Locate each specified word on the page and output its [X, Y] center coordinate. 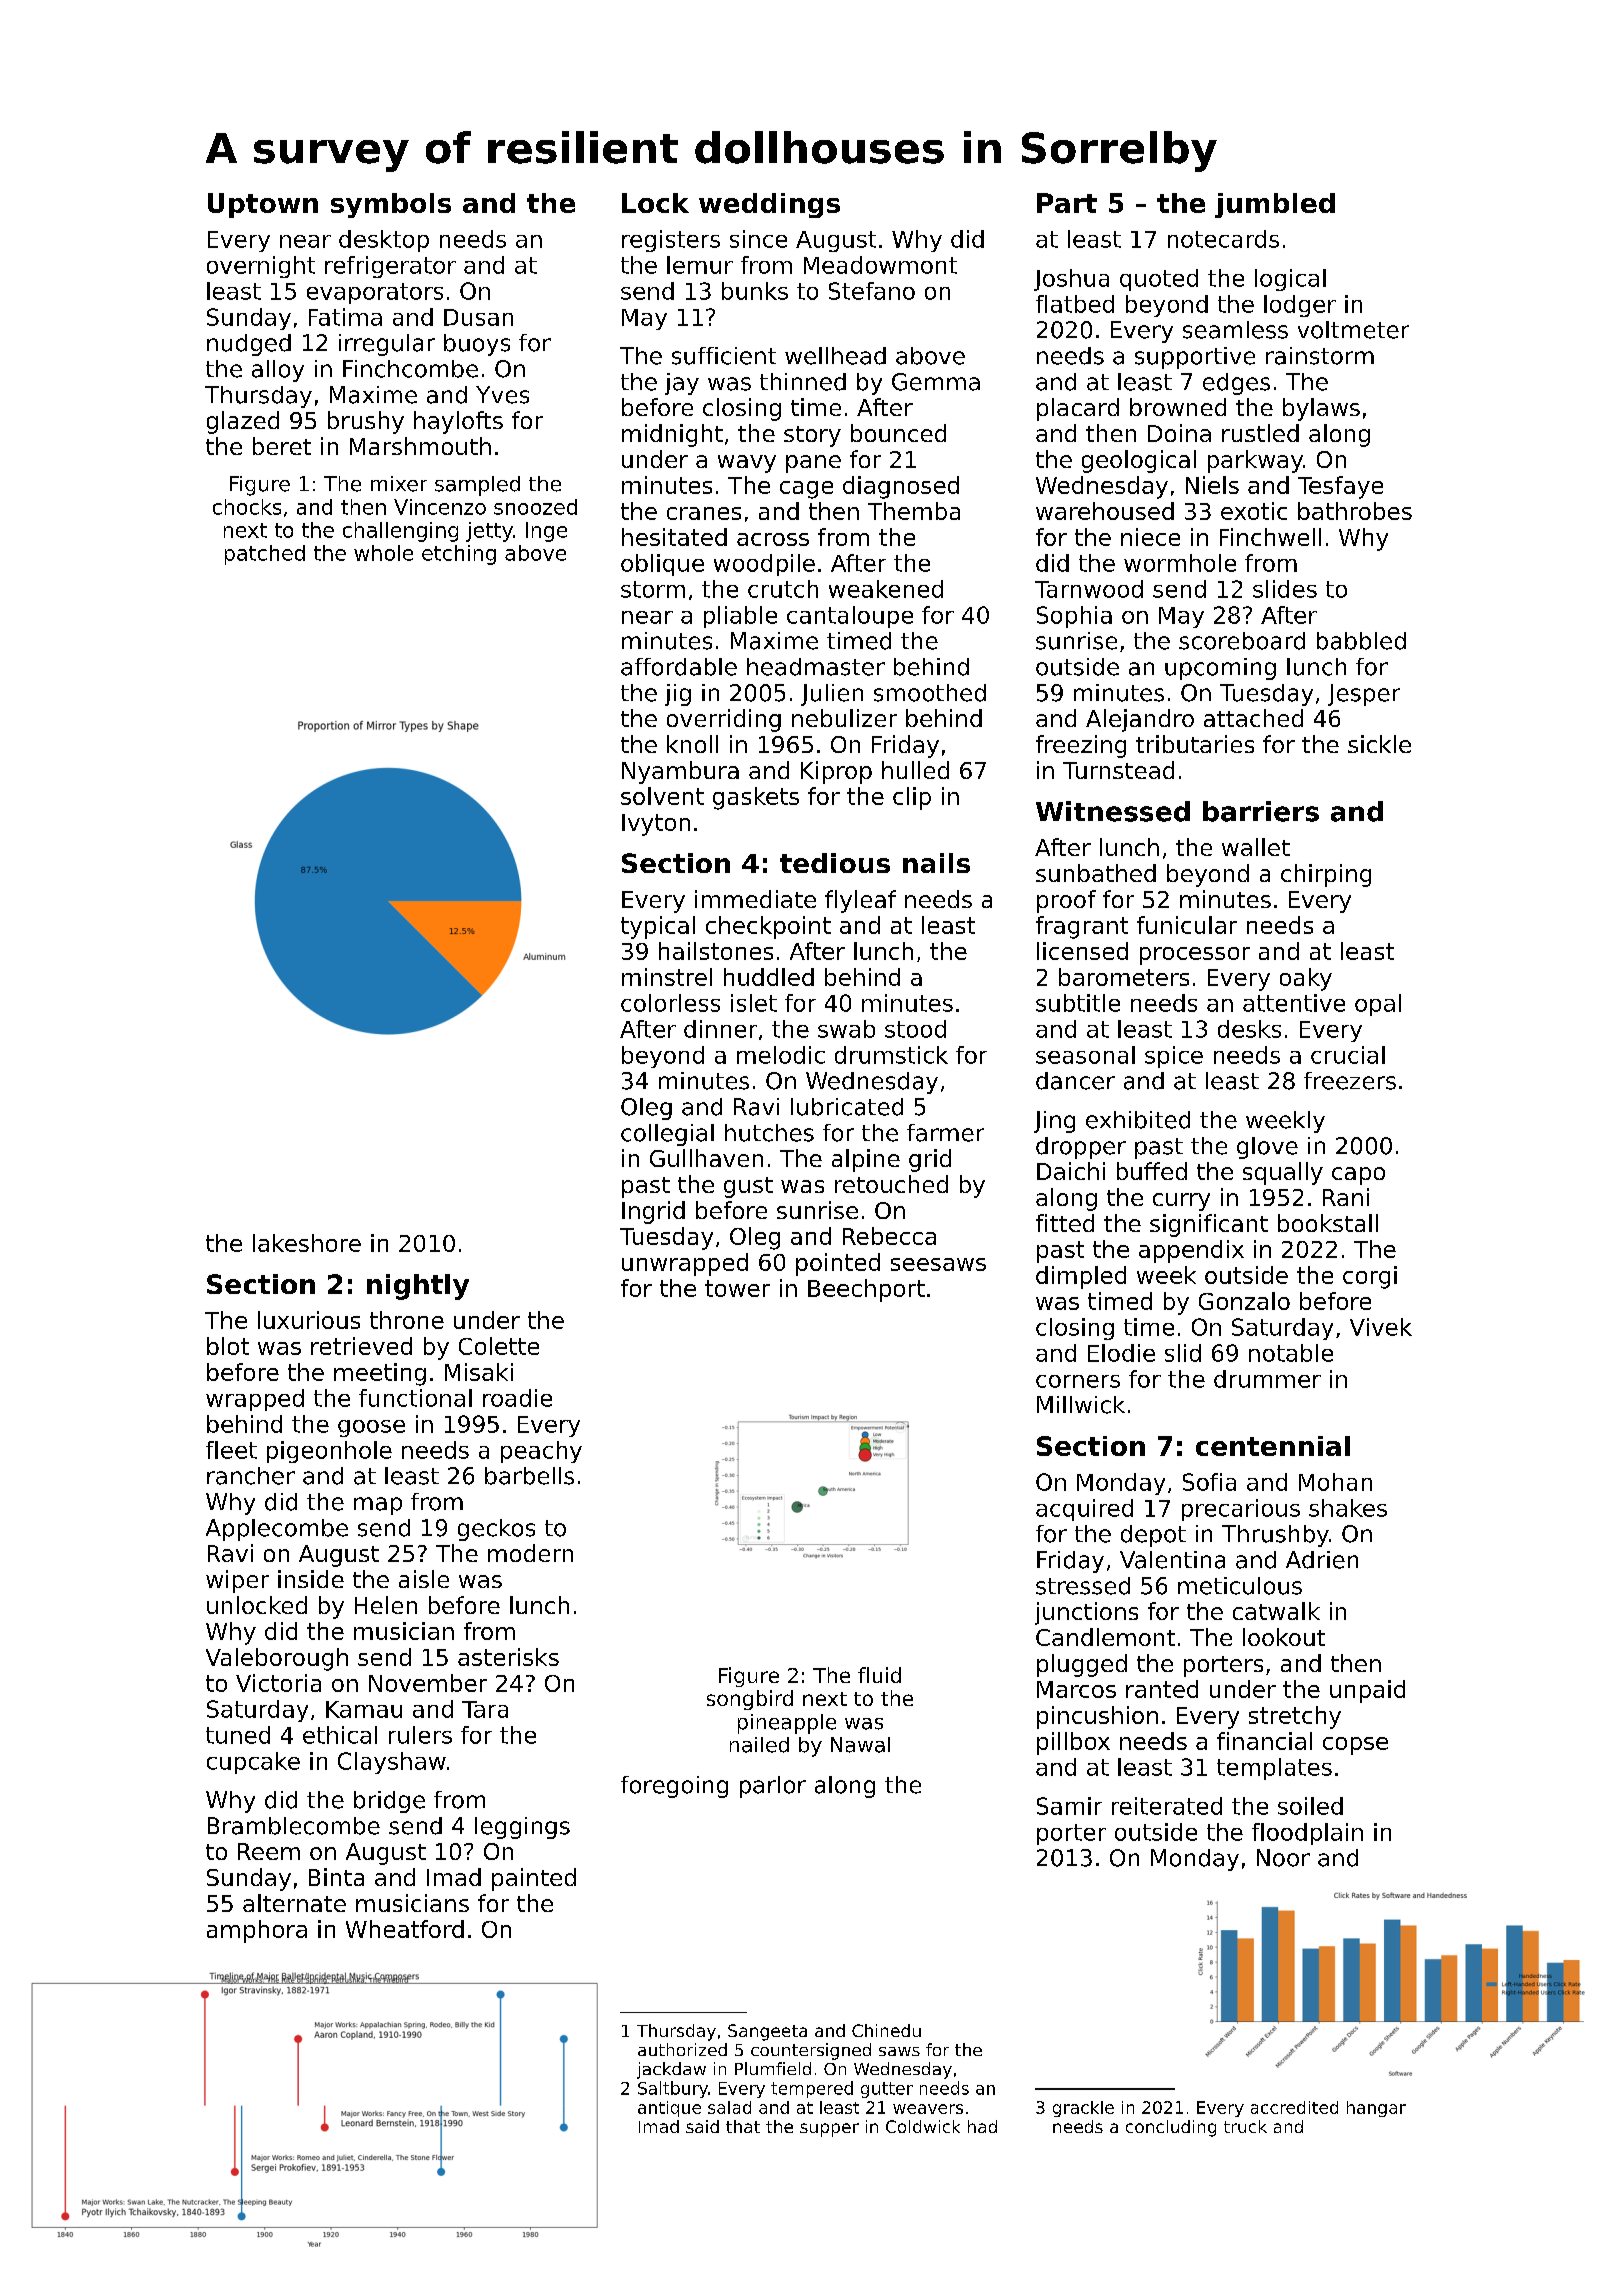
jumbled [1275, 205]
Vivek [1381, 1327]
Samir [1069, 1806]
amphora [257, 1931]
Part [1067, 203]
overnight [261, 267]
